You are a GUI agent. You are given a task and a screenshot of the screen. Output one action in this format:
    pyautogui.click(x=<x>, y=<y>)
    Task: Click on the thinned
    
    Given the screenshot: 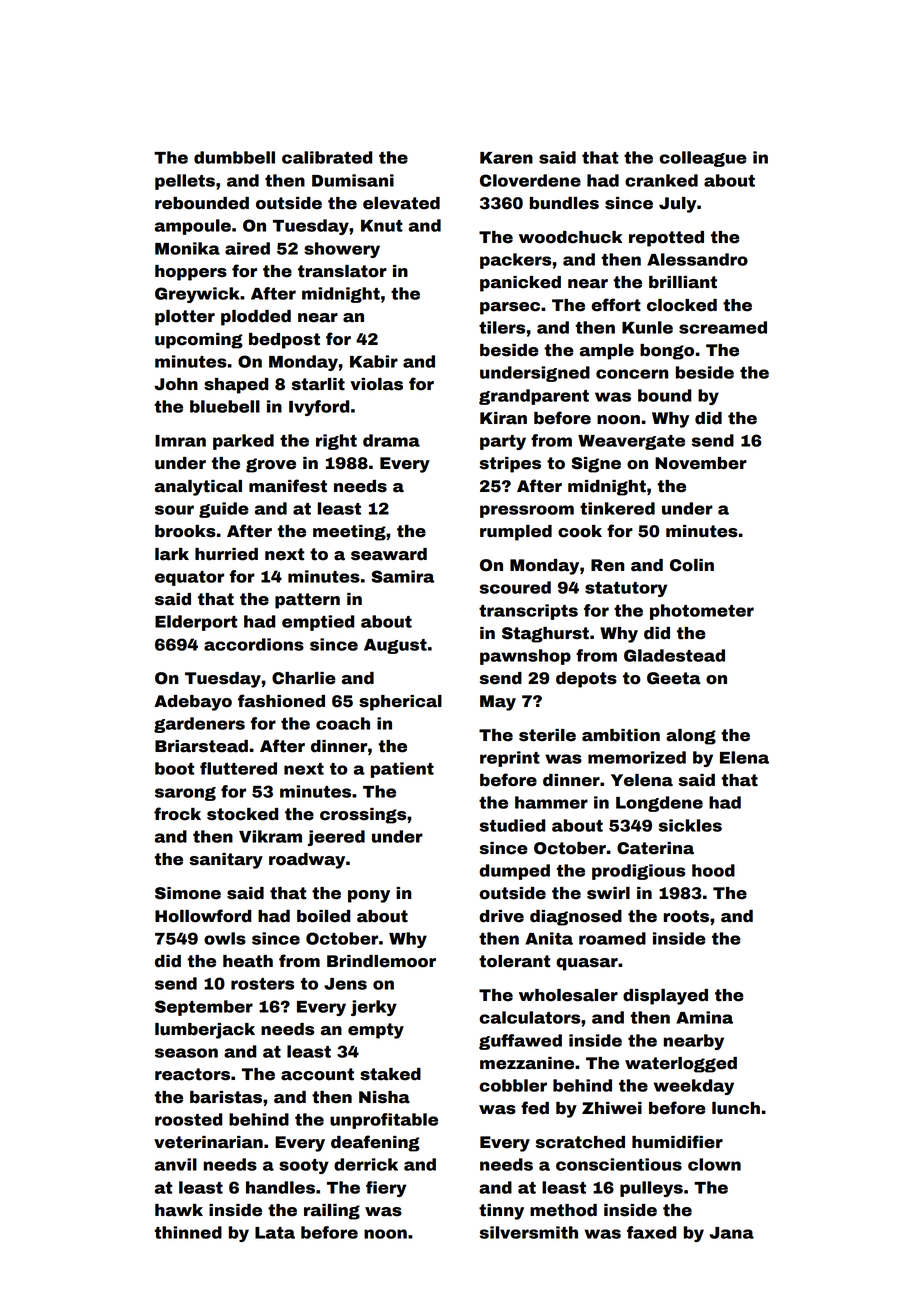 What is the action you would take?
    pyautogui.click(x=188, y=1232)
